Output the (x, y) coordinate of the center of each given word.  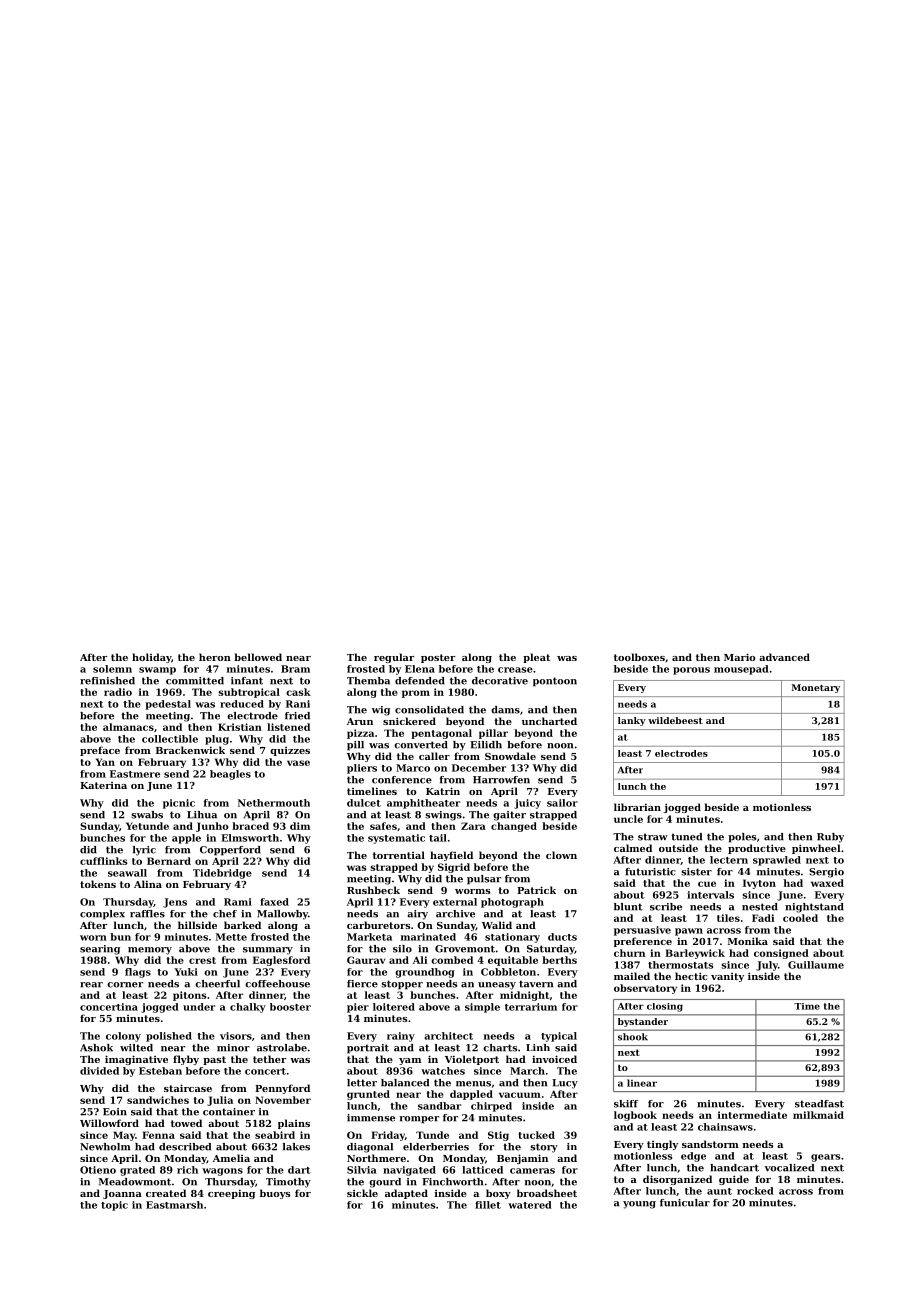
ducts (562, 937)
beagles (230, 775)
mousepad (741, 670)
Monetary (816, 688)
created (166, 1193)
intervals (710, 895)
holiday (151, 658)
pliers (362, 769)
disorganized (677, 1180)
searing (100, 950)
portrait (368, 1049)
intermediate (752, 1115)
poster (438, 658)
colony (123, 1037)
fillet (488, 1205)
